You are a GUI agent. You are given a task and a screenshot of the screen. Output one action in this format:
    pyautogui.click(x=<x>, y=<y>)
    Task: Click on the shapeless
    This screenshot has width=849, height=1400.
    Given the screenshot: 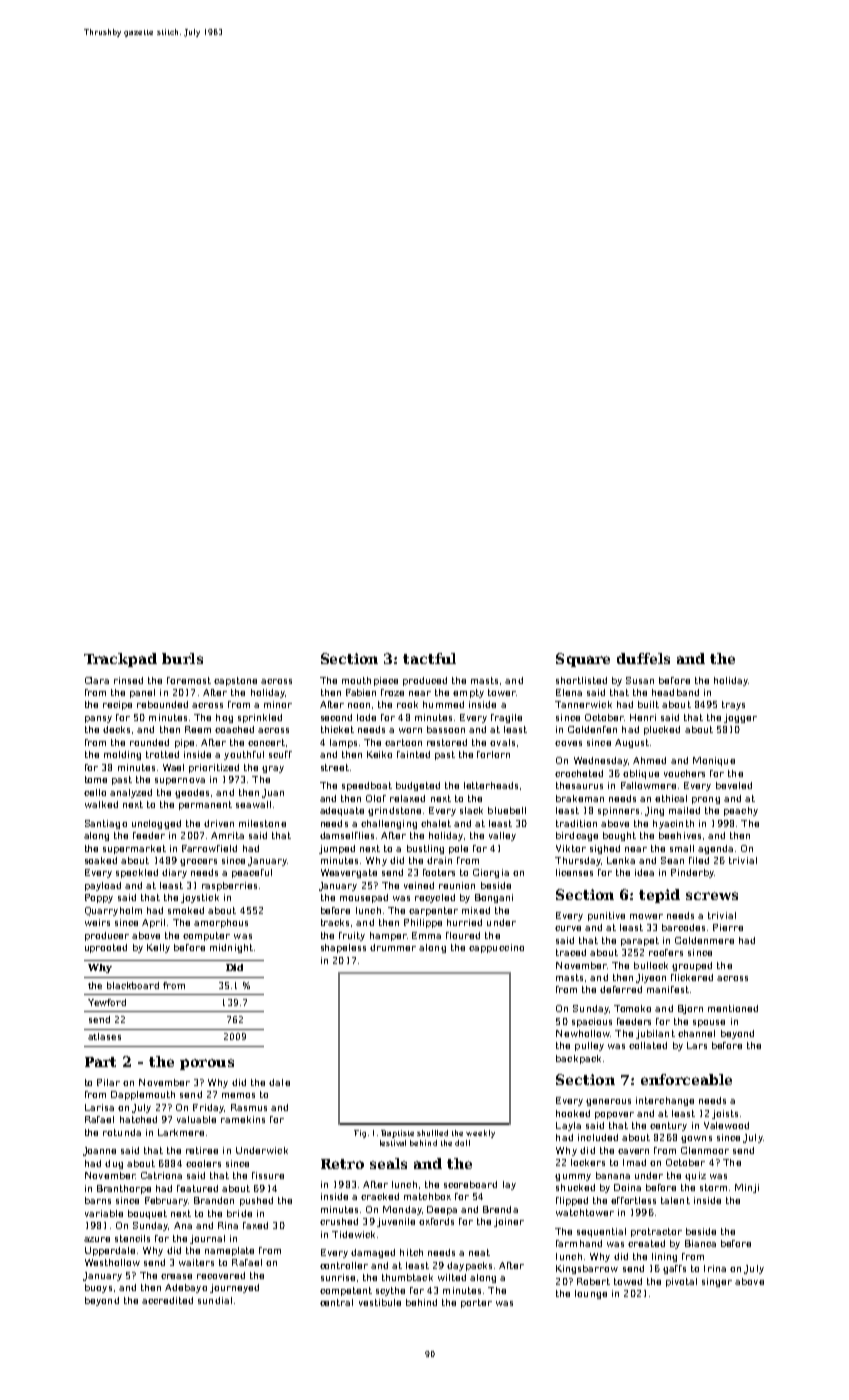 What is the action you would take?
    pyautogui.click(x=343, y=948)
